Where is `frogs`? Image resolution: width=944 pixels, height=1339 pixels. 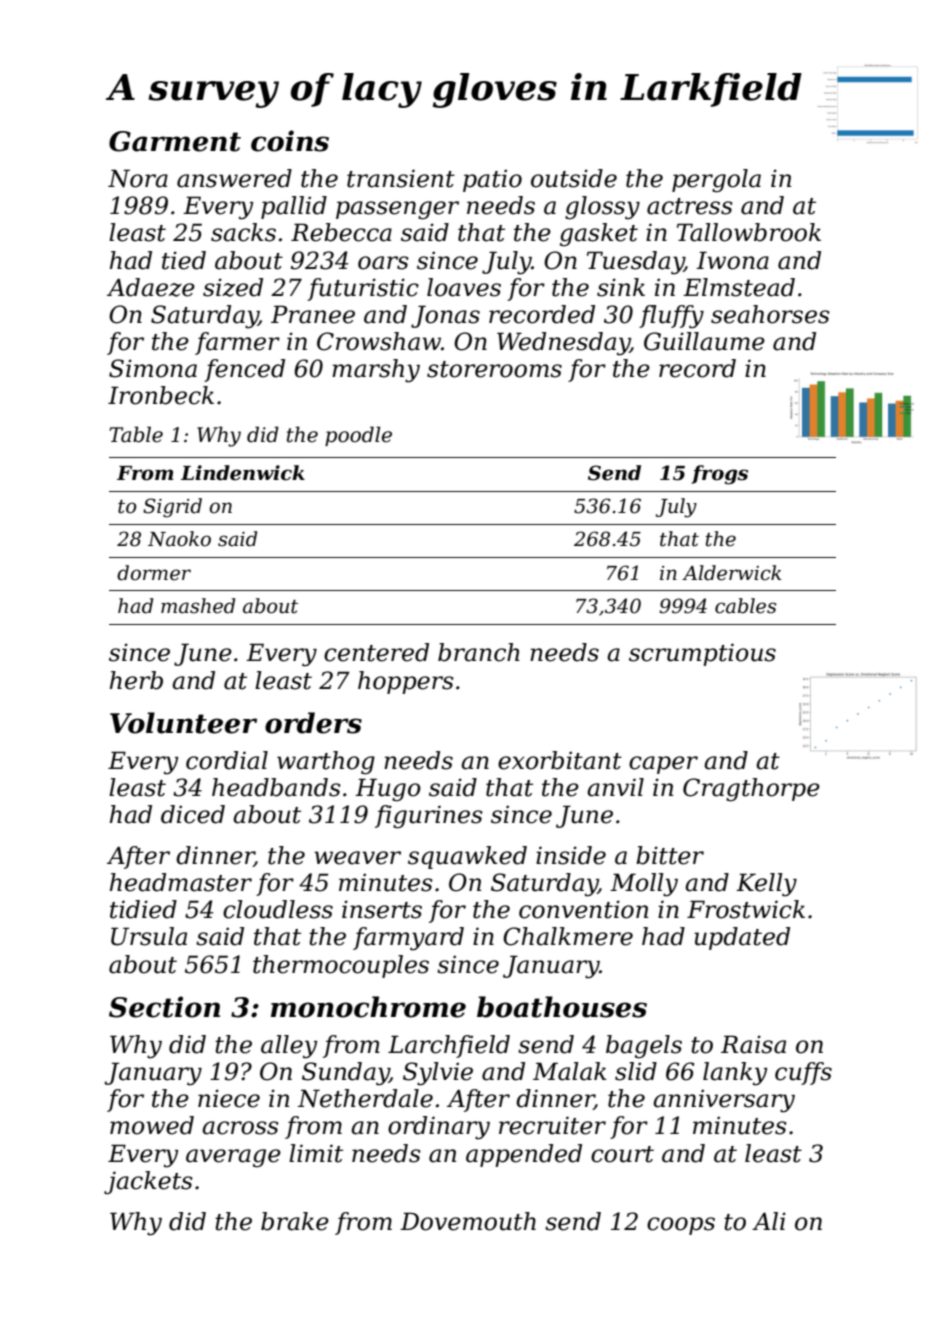
frogs is located at coordinates (719, 475).
